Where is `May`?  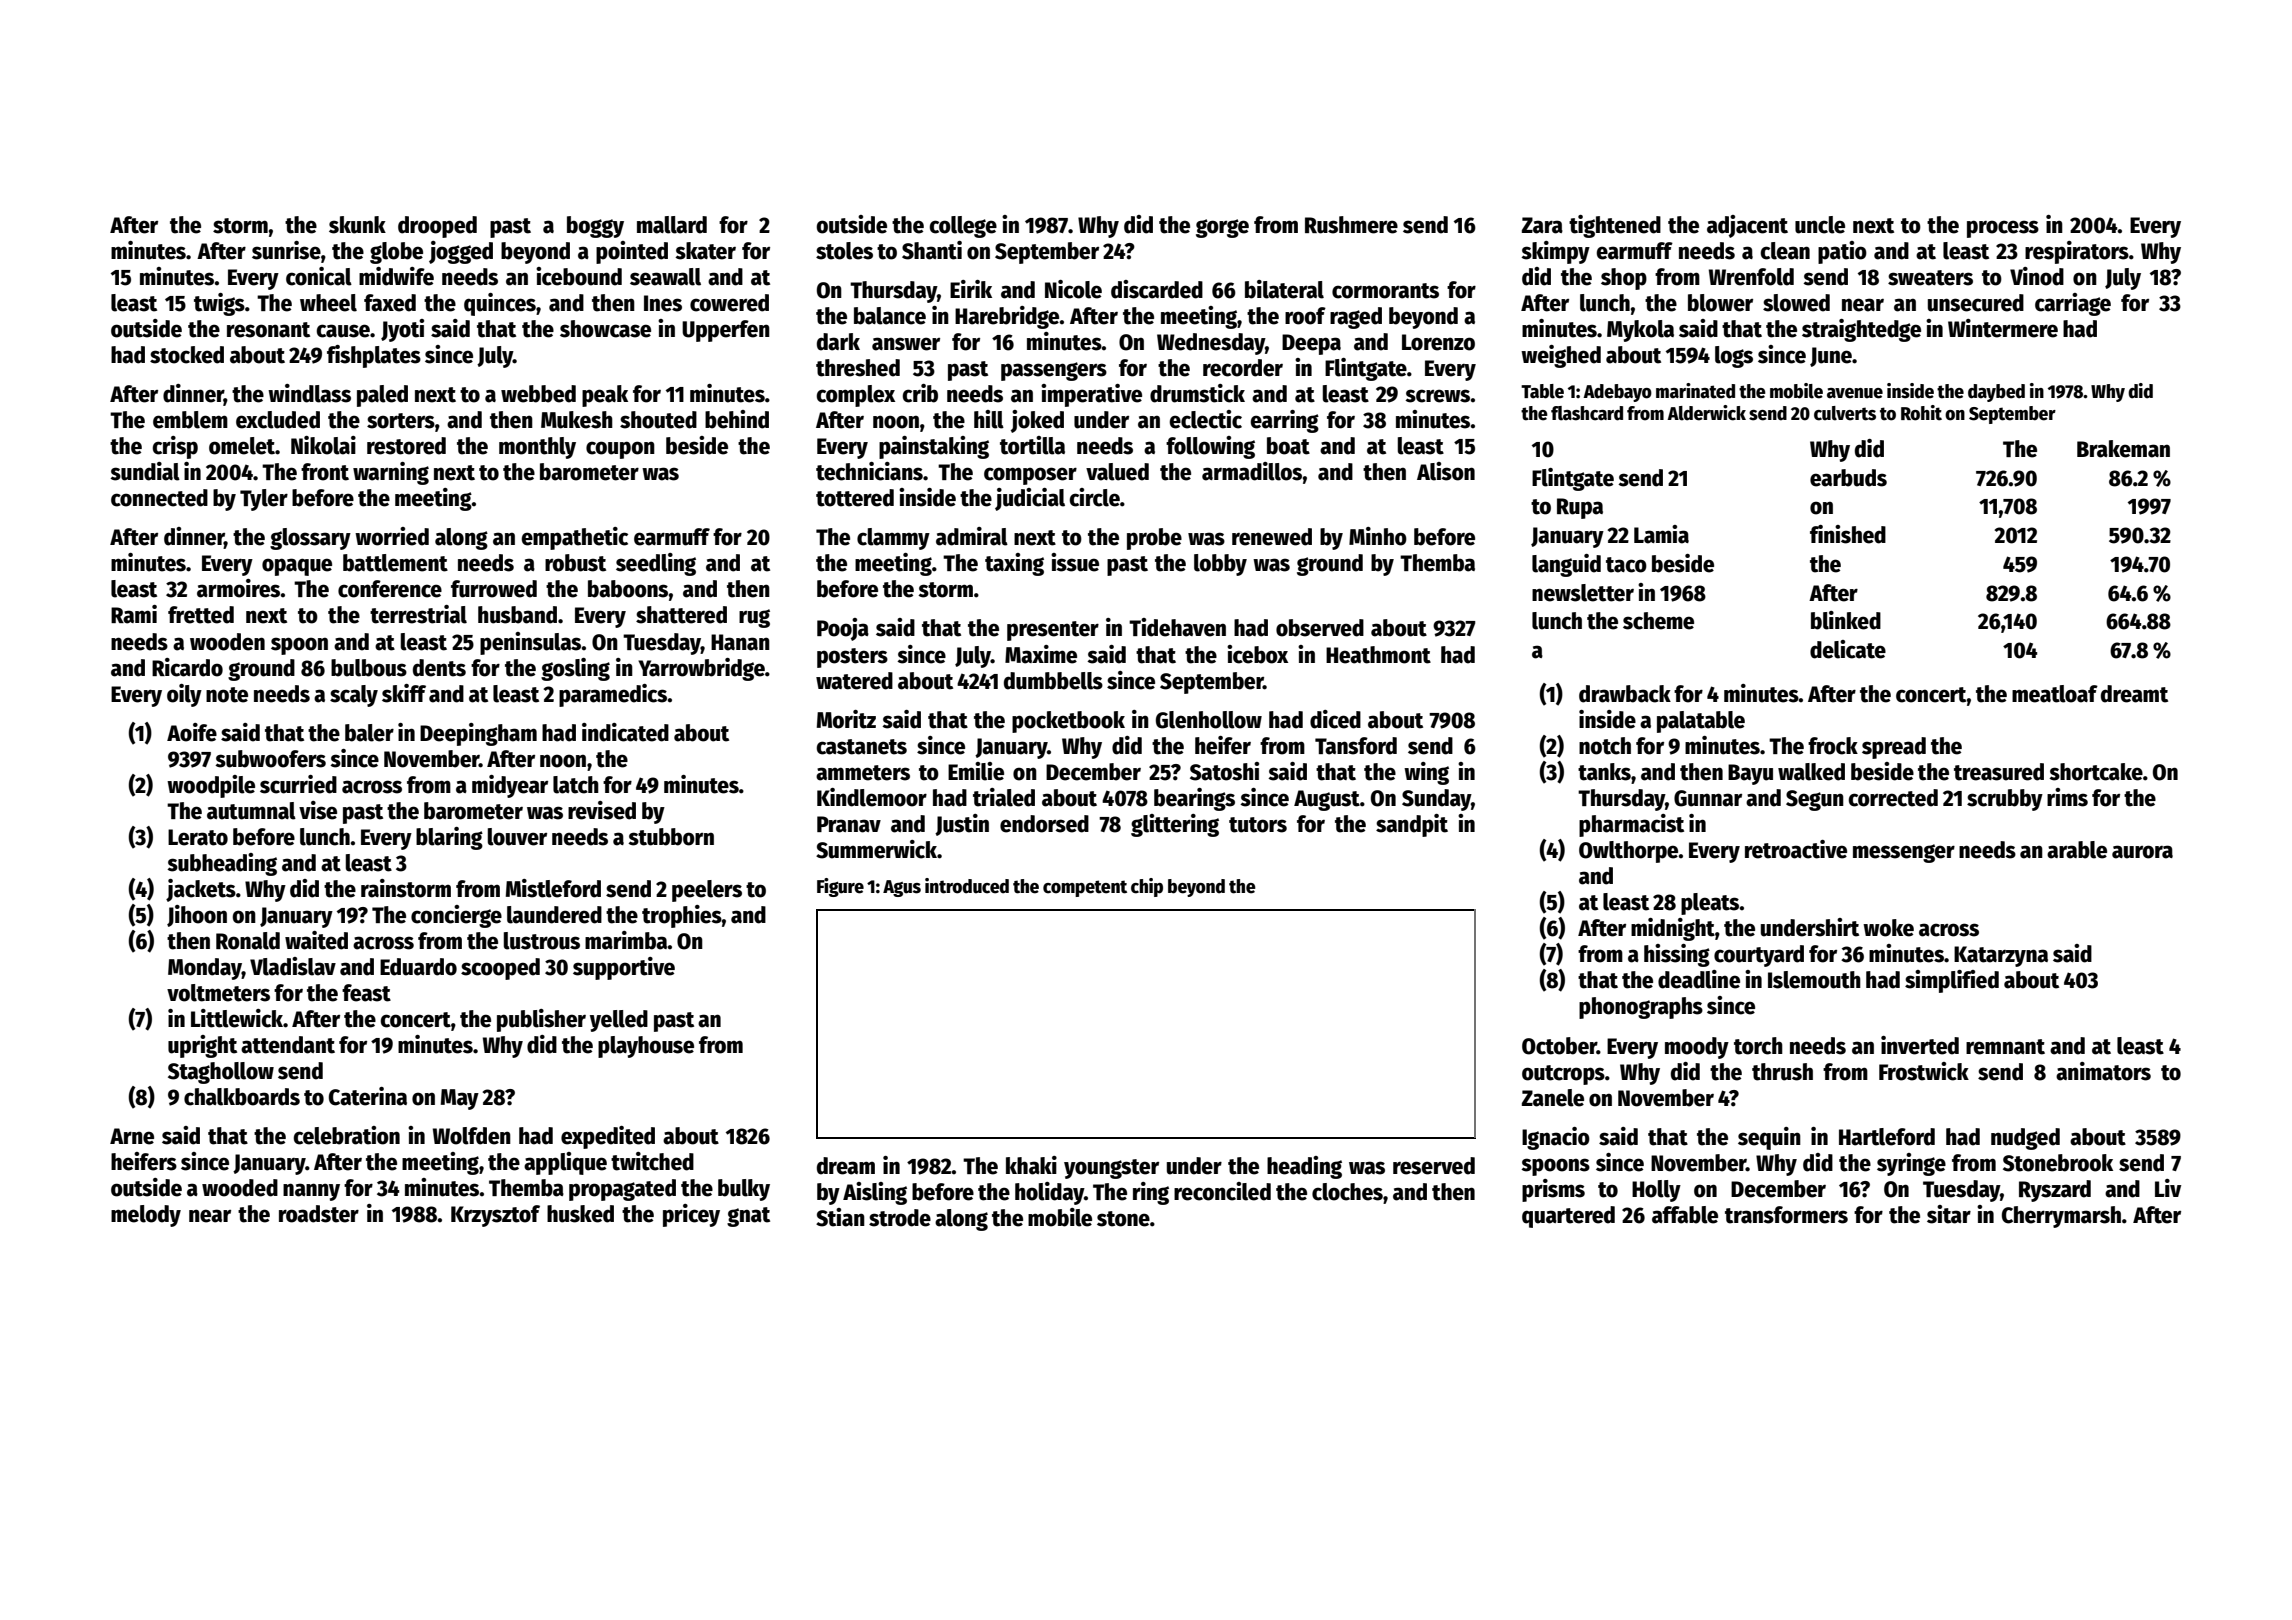 May is located at coordinates (460, 1099).
